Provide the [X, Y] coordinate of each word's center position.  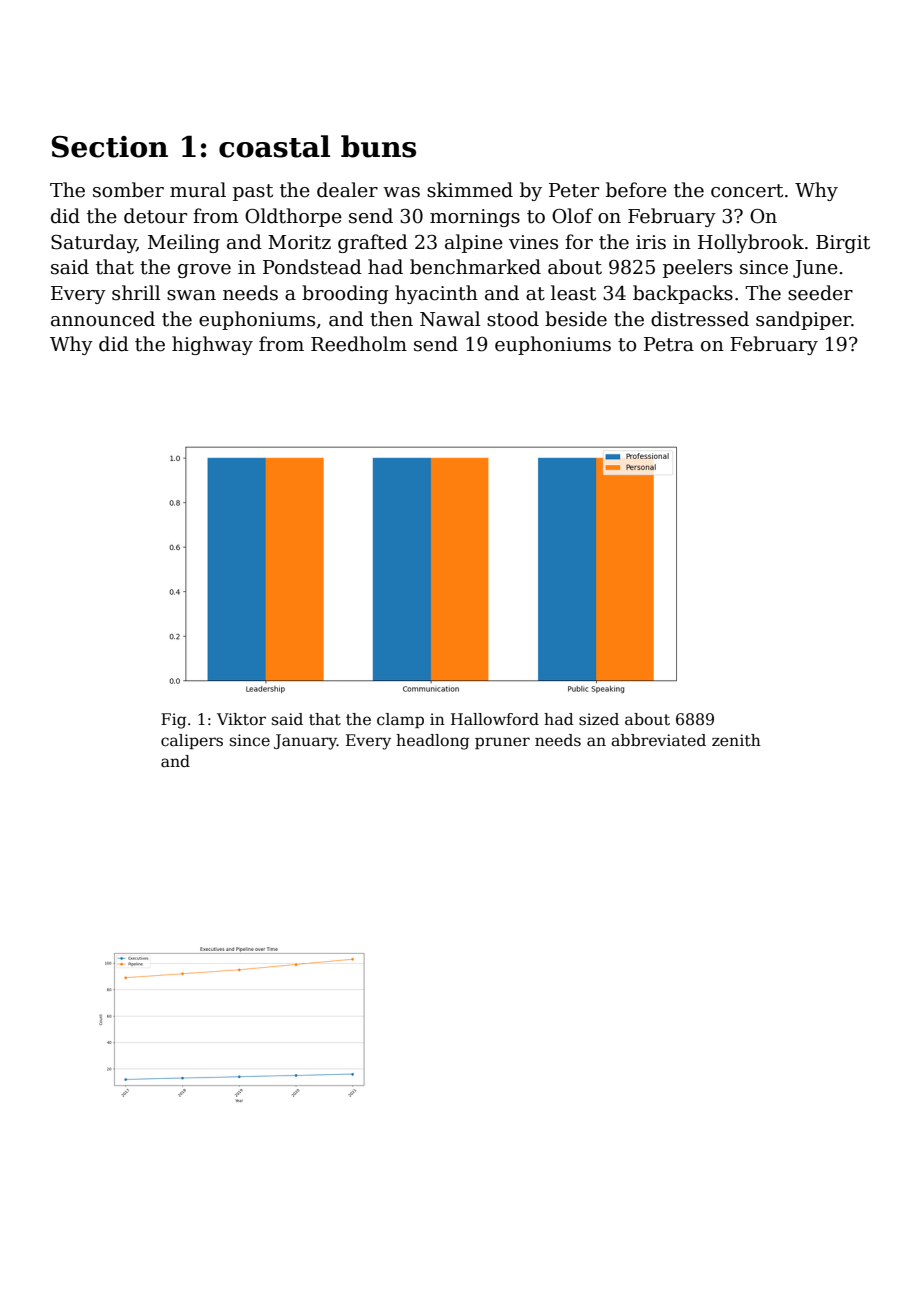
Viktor [241, 719]
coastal [274, 146]
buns [378, 146]
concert [747, 191]
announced [103, 319]
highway [212, 345]
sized [599, 719]
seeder [820, 293]
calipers [192, 741]
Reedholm [359, 344]
